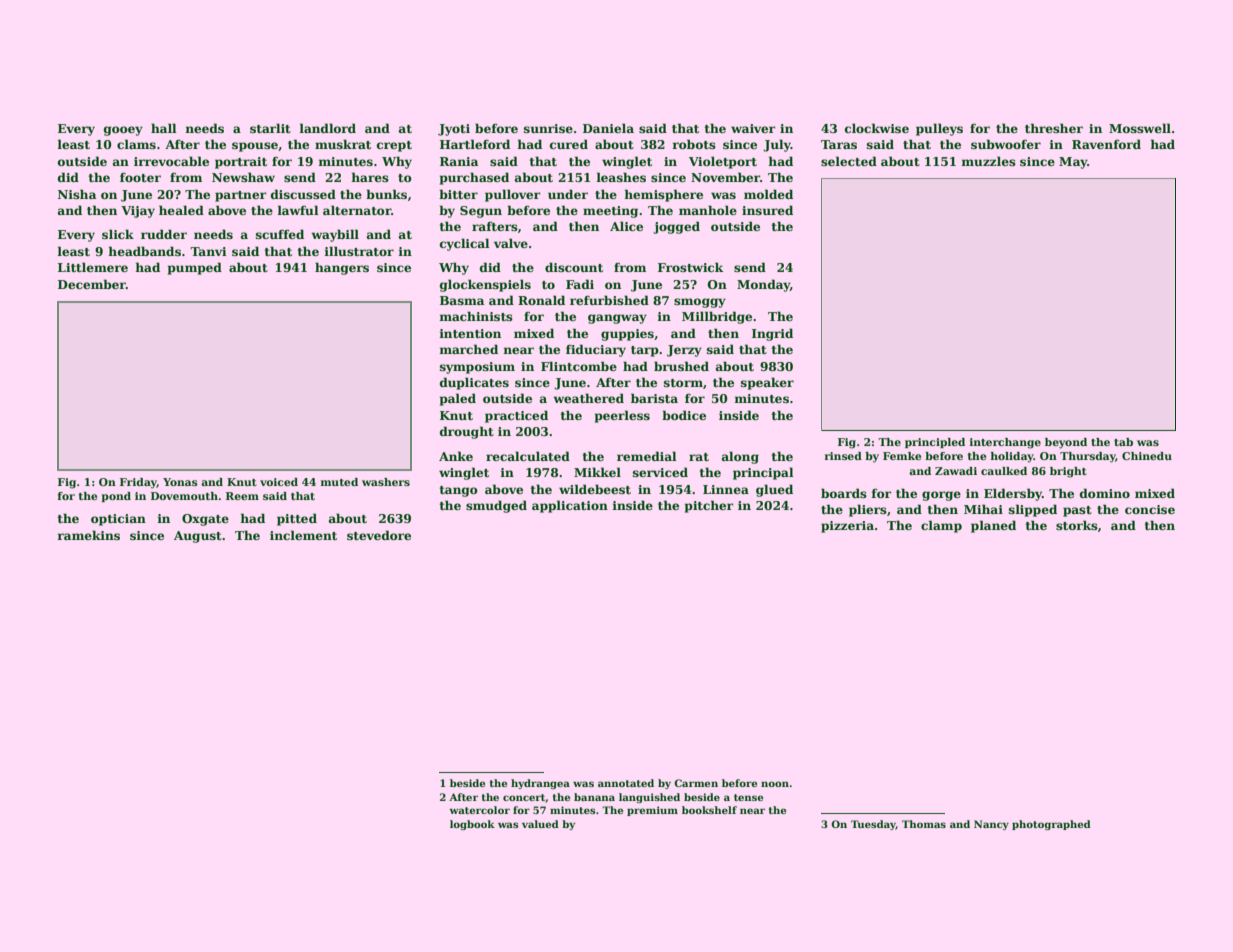 The image size is (1233, 952). What do you see at coordinates (479, 810) in the screenshot?
I see `watercolor` at bounding box center [479, 810].
